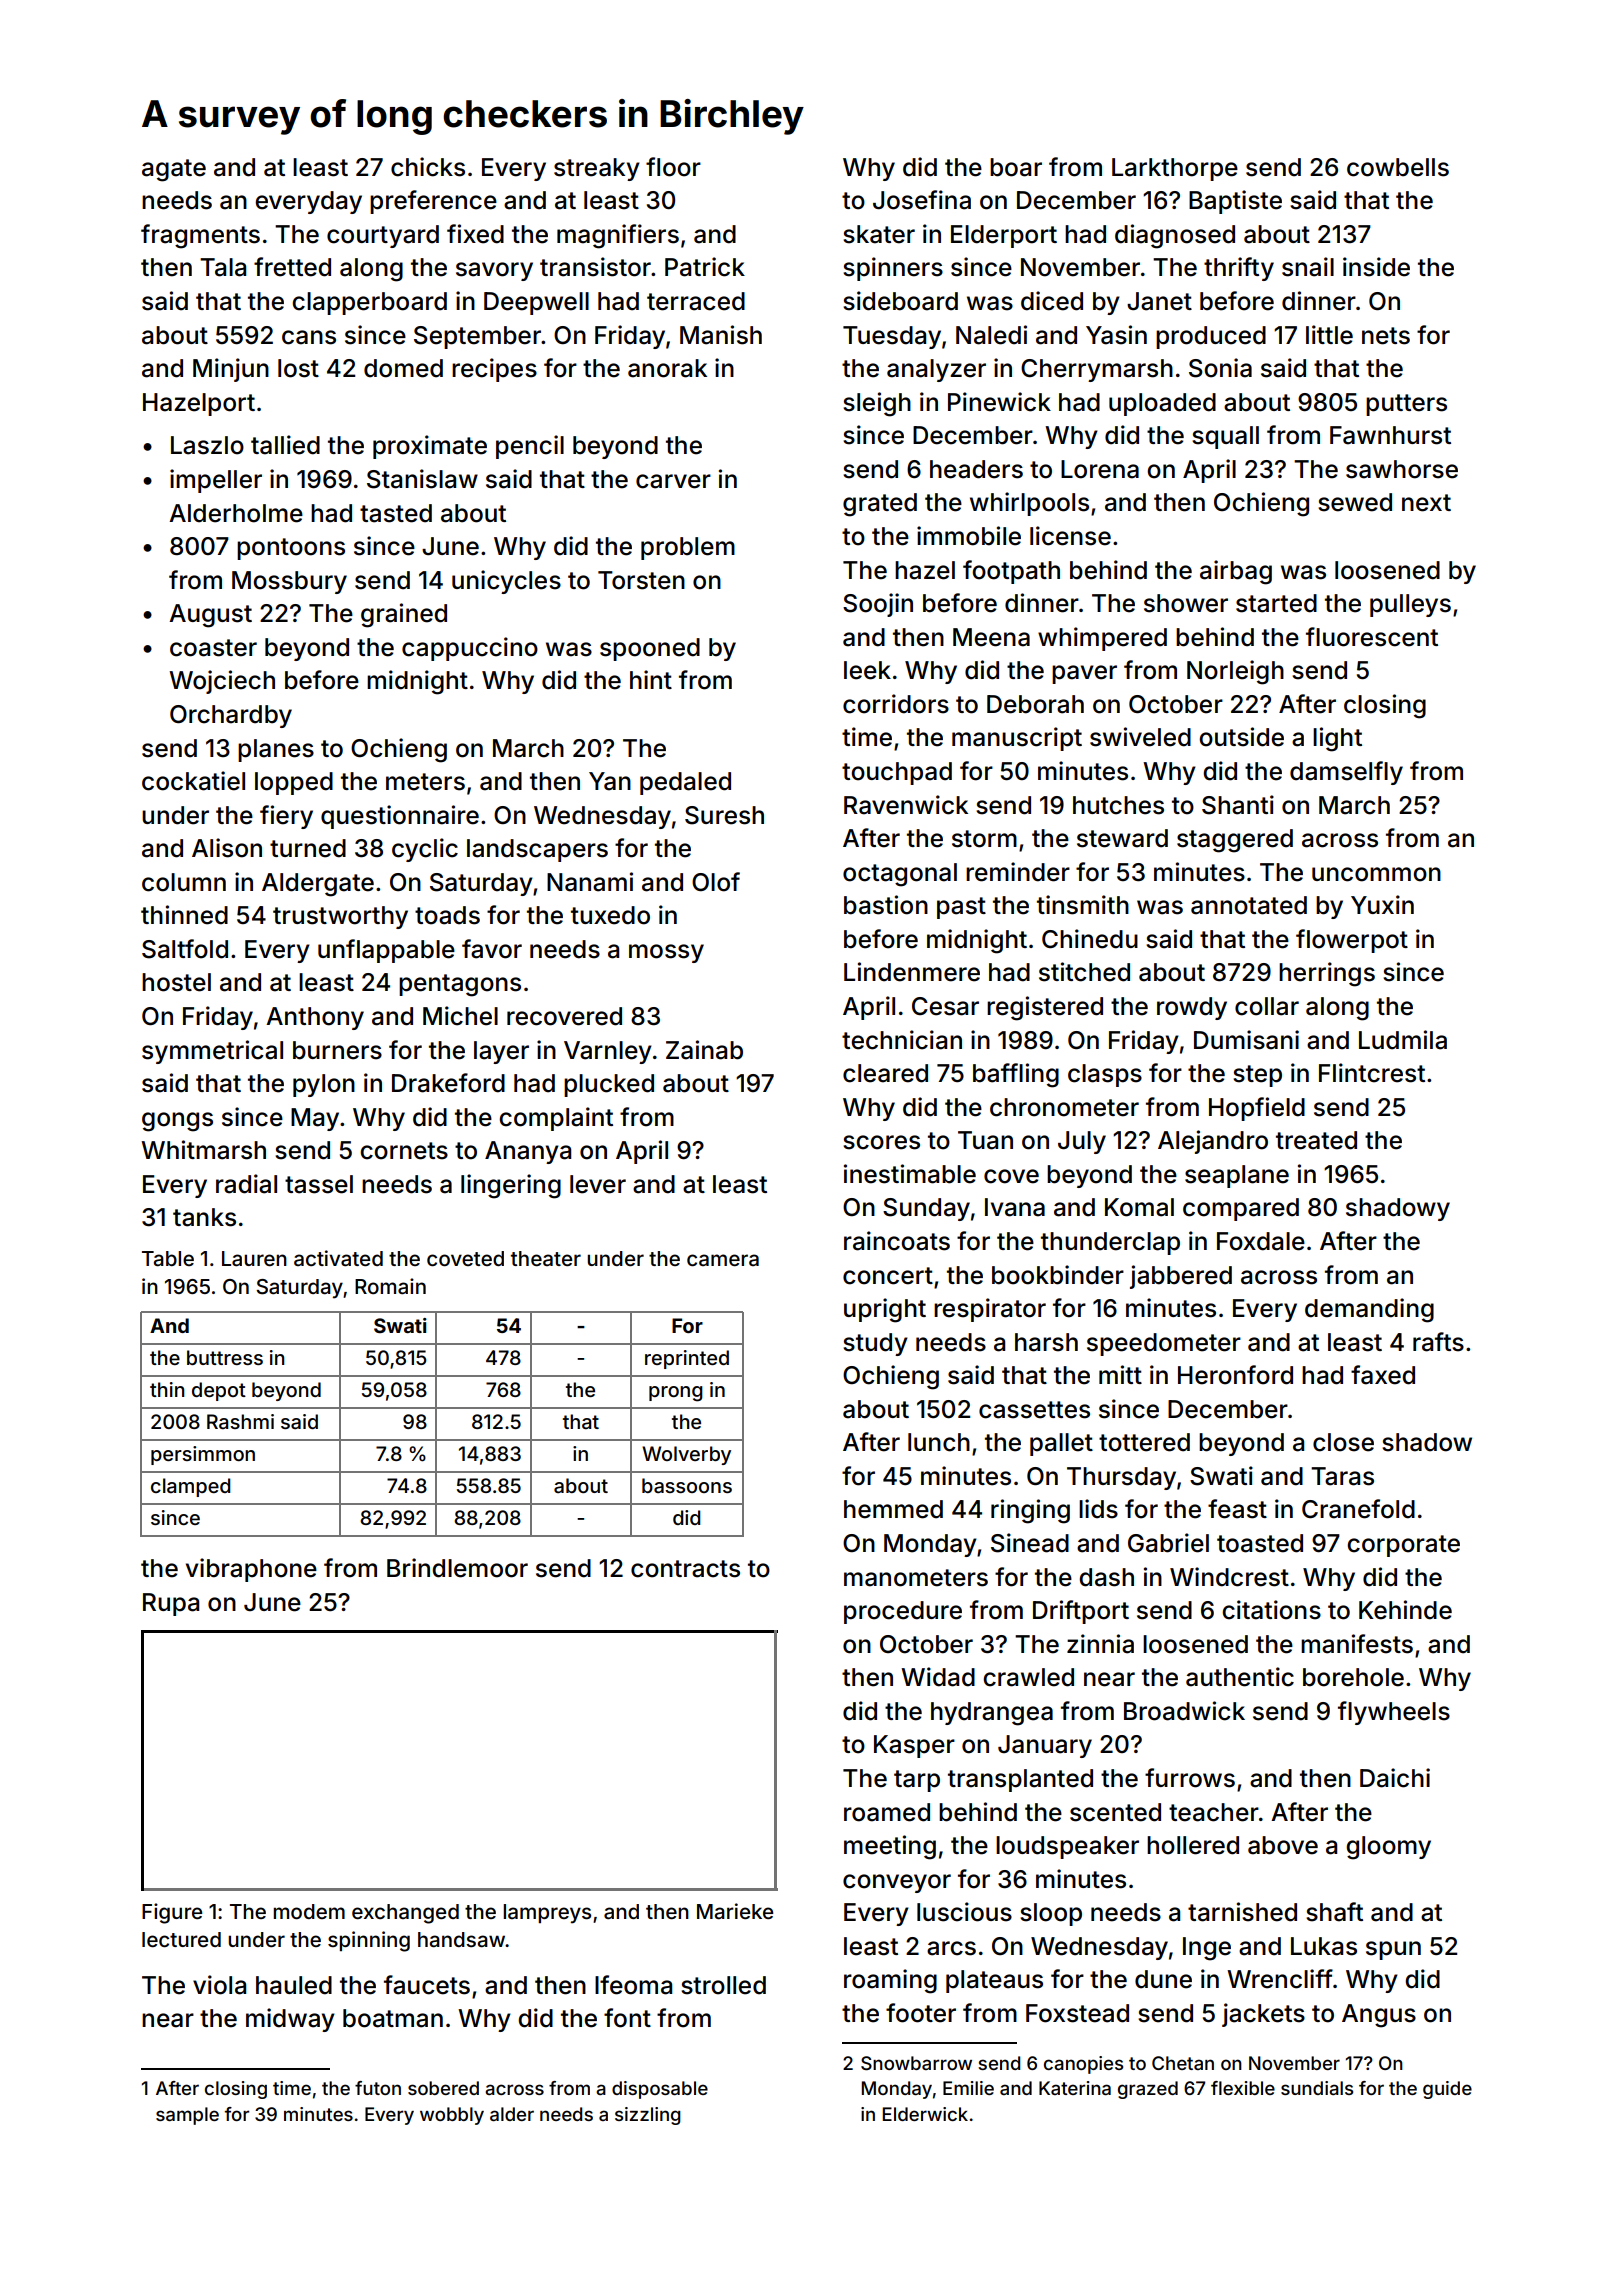  Describe the element at coordinates (885, 1073) in the image. I see `cleared` at that location.
